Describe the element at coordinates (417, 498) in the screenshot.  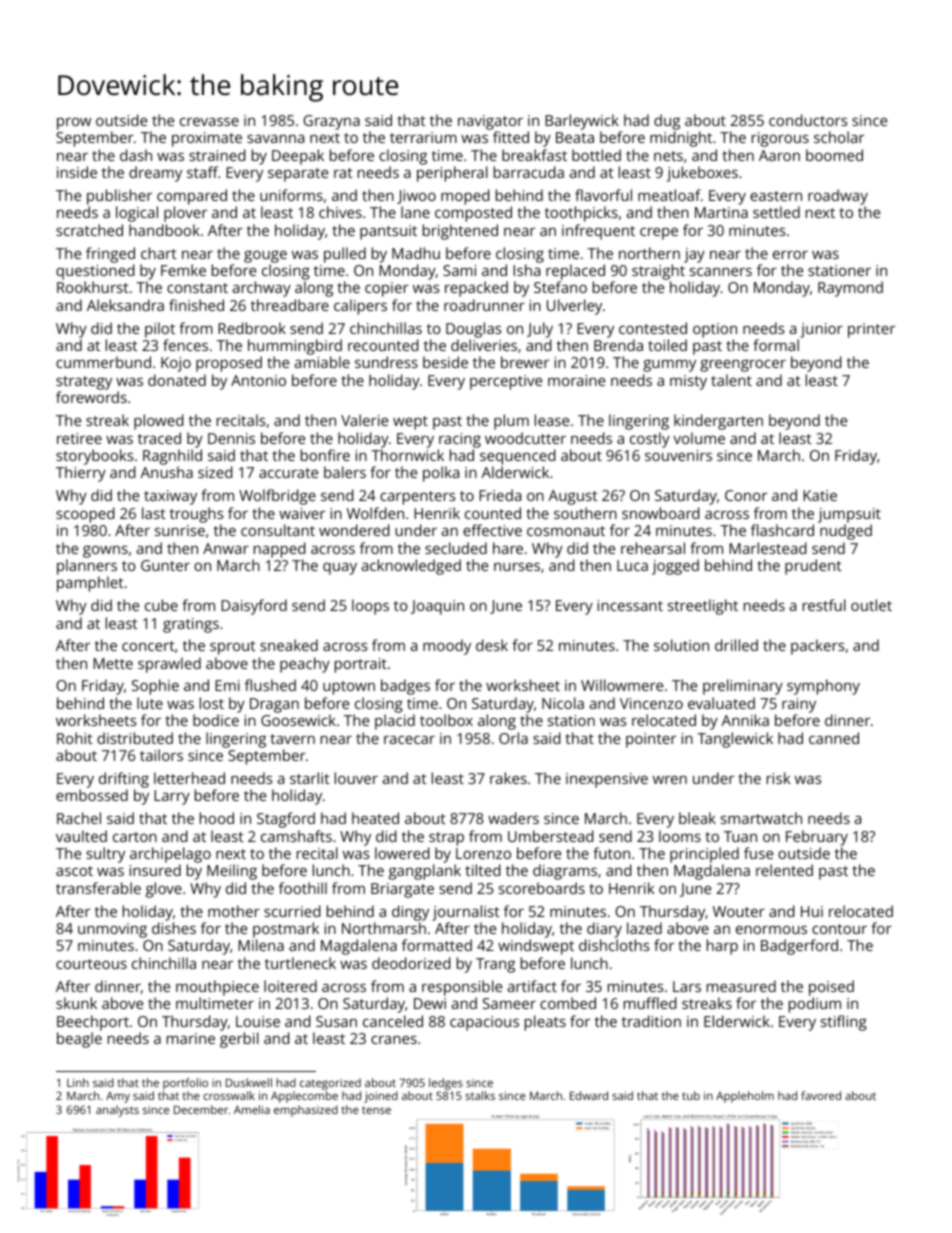
I see `carpenters` at that location.
